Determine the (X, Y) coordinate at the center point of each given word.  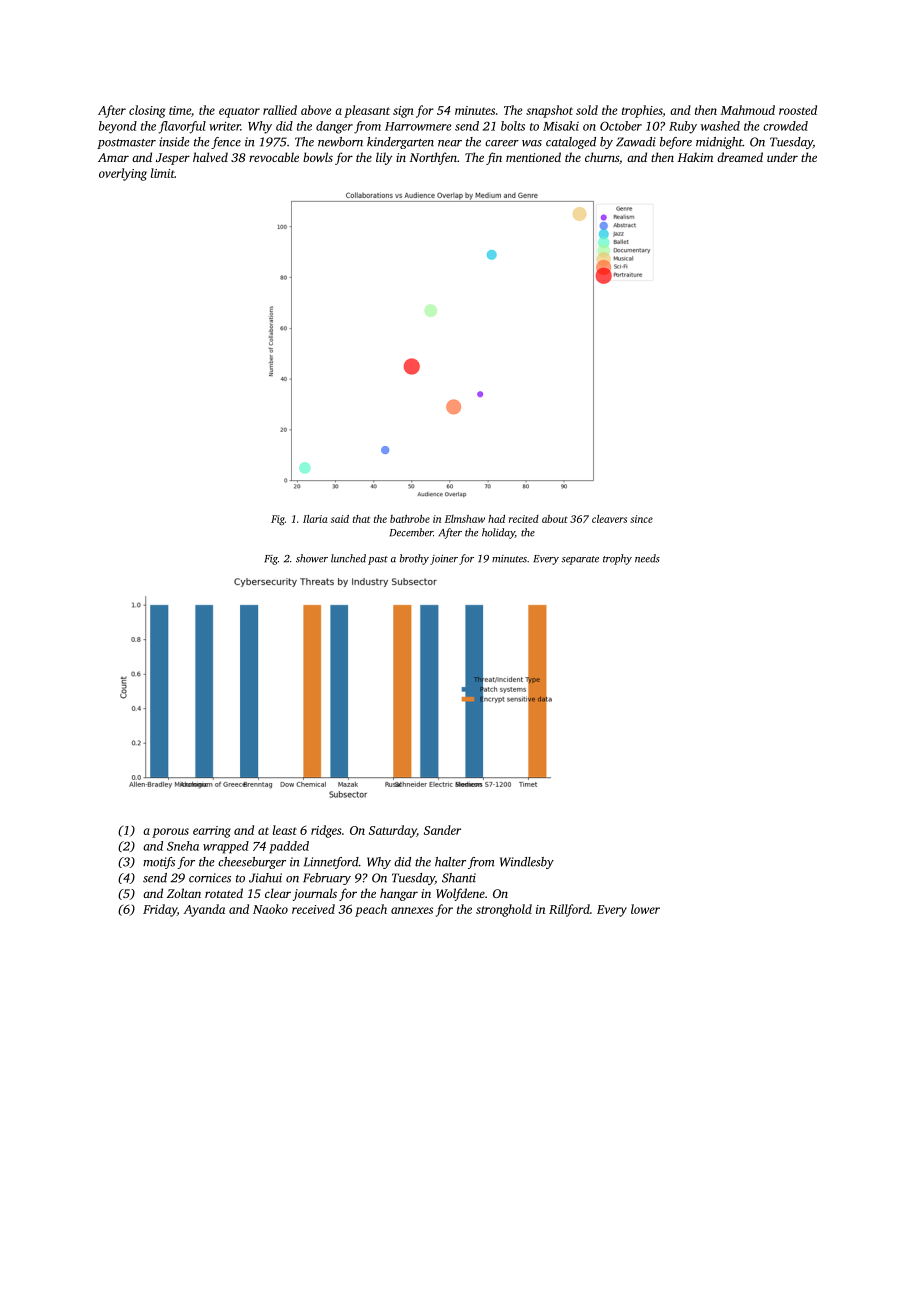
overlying (123, 174)
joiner (444, 560)
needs (647, 558)
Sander (442, 830)
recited (524, 519)
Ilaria (315, 519)
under (782, 157)
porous (170, 833)
